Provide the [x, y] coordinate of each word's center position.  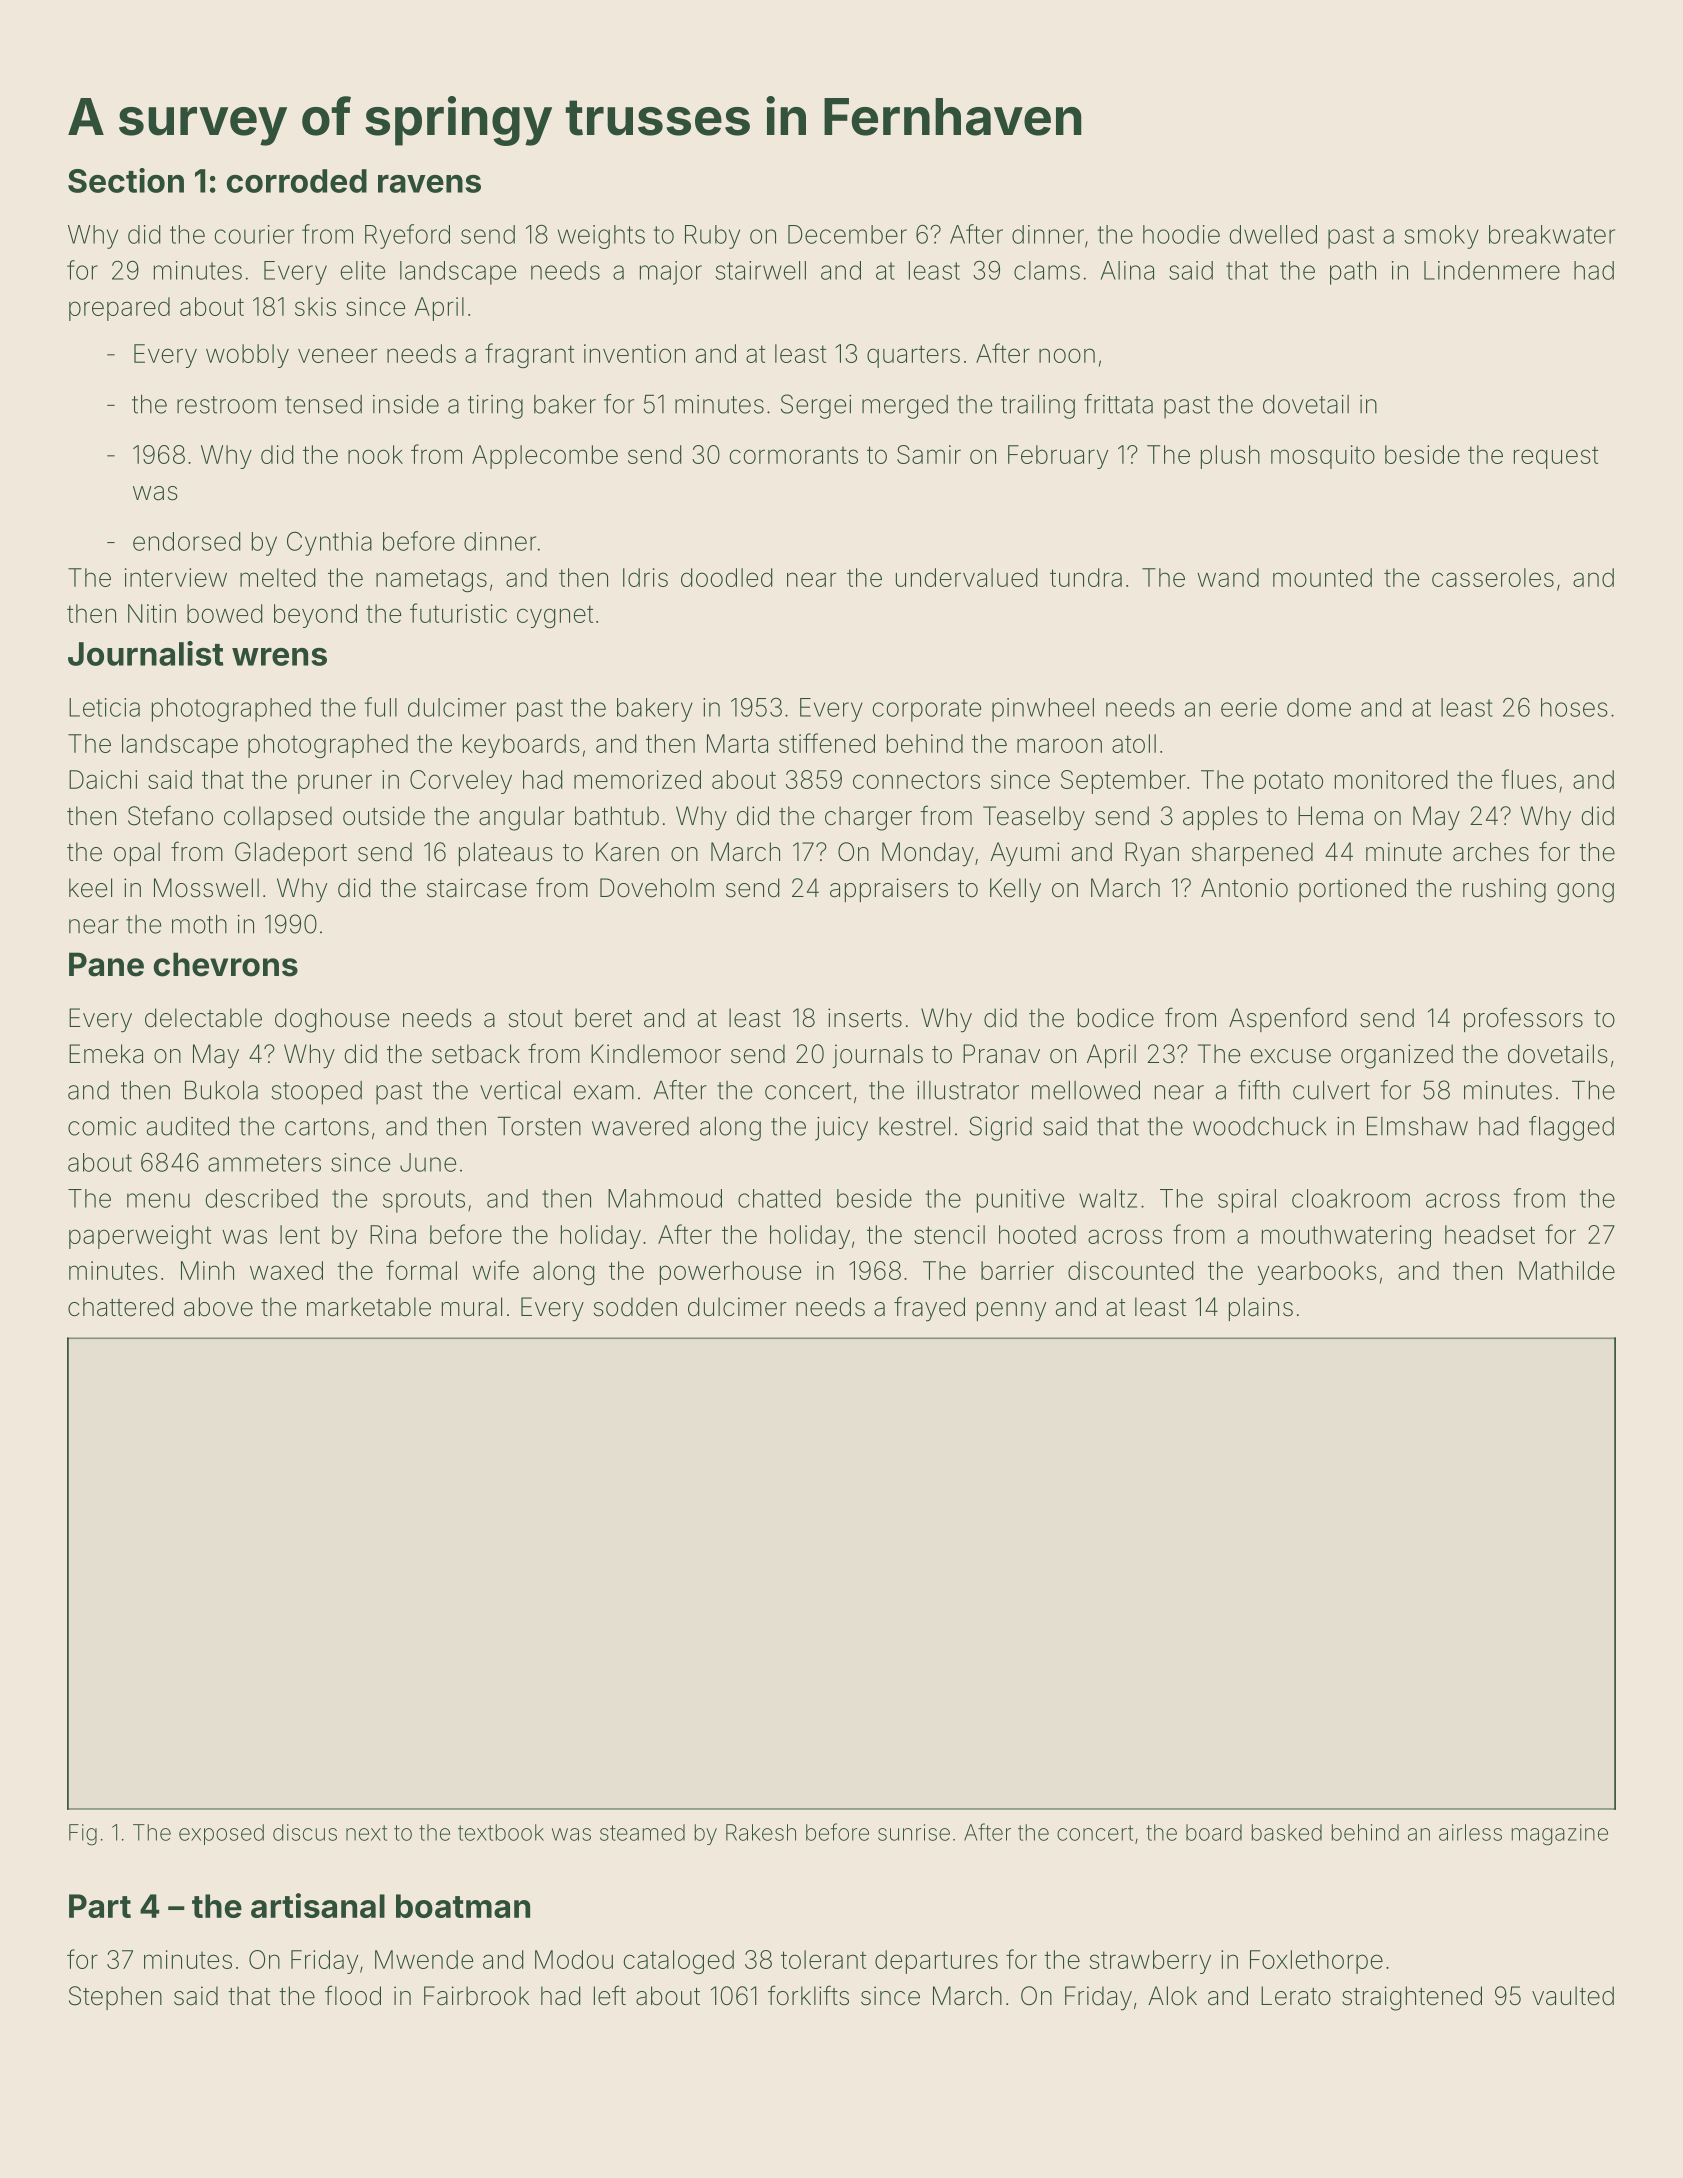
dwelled [1273, 234]
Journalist [146, 653]
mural [472, 1307]
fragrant [529, 355]
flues [1528, 779]
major [671, 273]
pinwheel [1043, 710]
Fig [83, 1835]
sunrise [914, 1832]
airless [1470, 1832]
